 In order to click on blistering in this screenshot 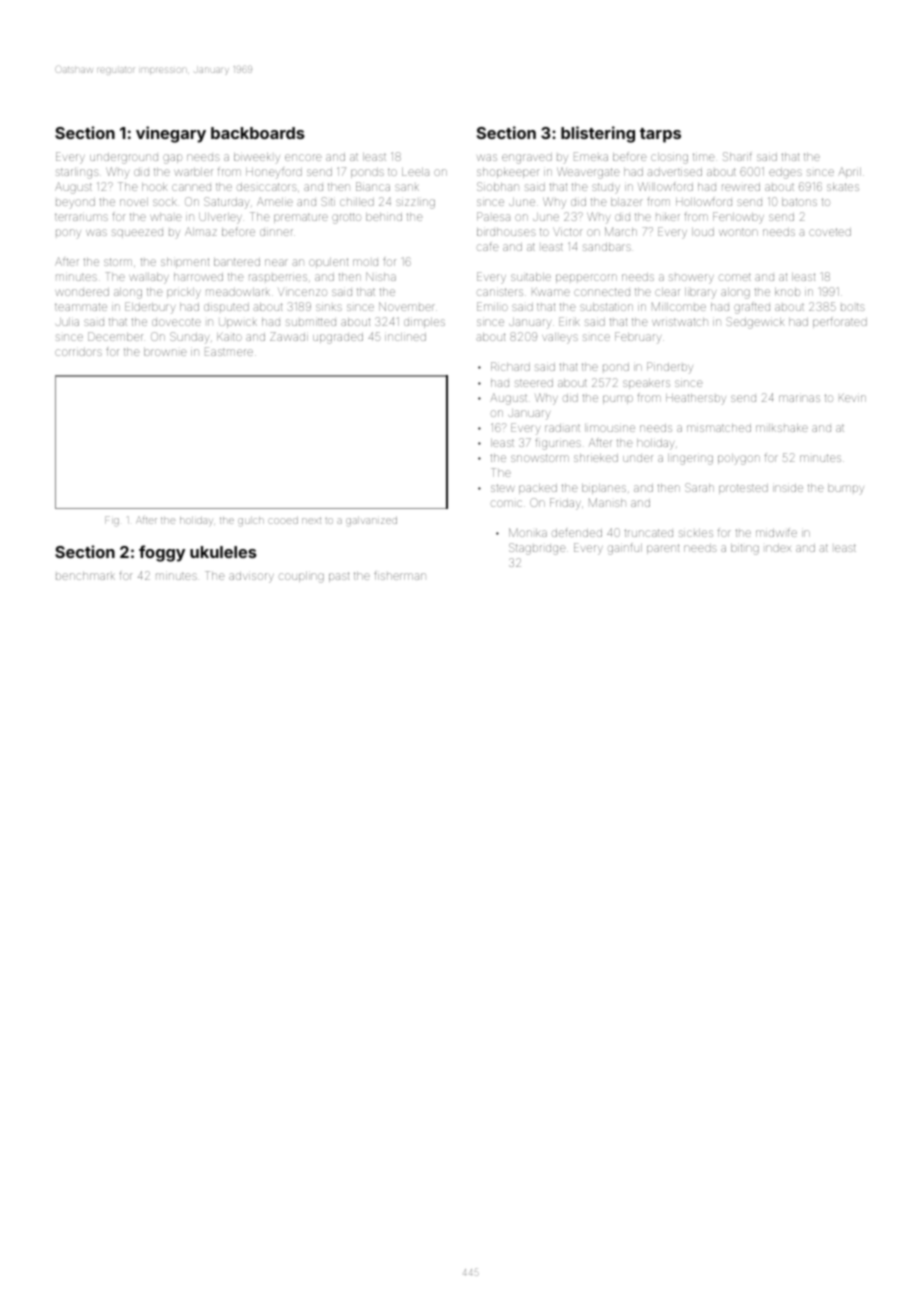, I will do `click(598, 134)`.
